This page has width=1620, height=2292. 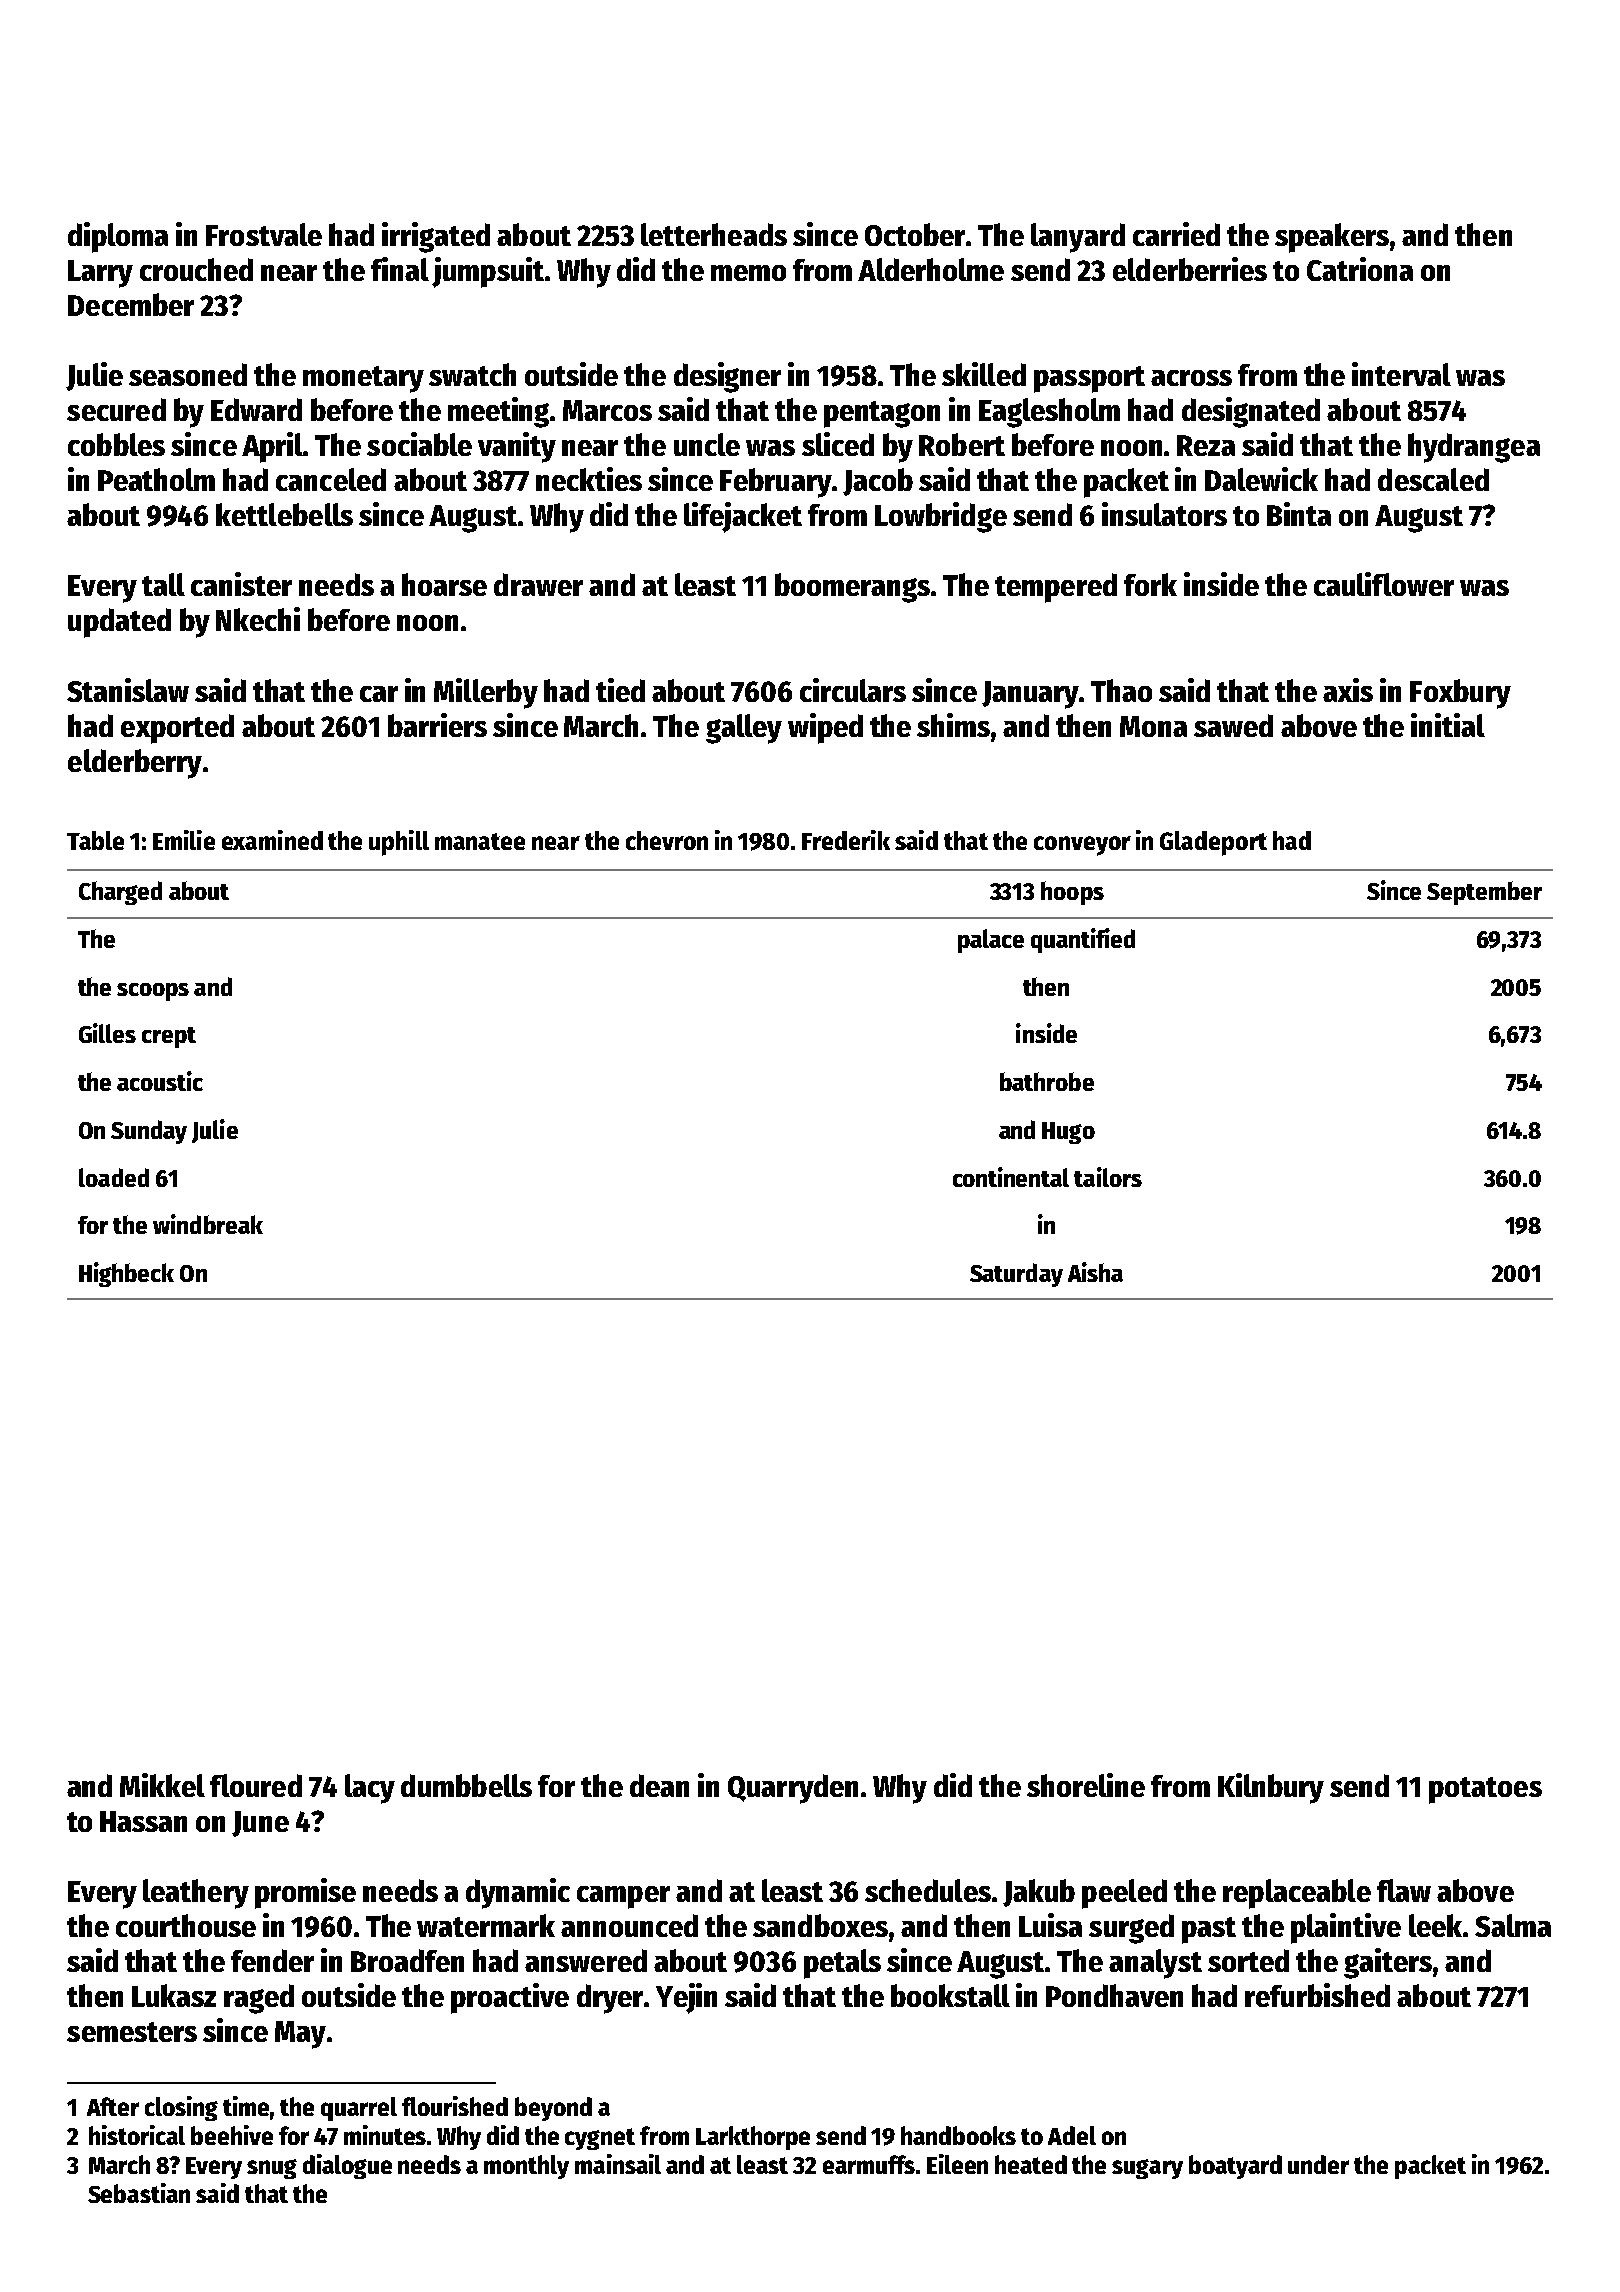 I want to click on loaded, so click(x=114, y=1177).
